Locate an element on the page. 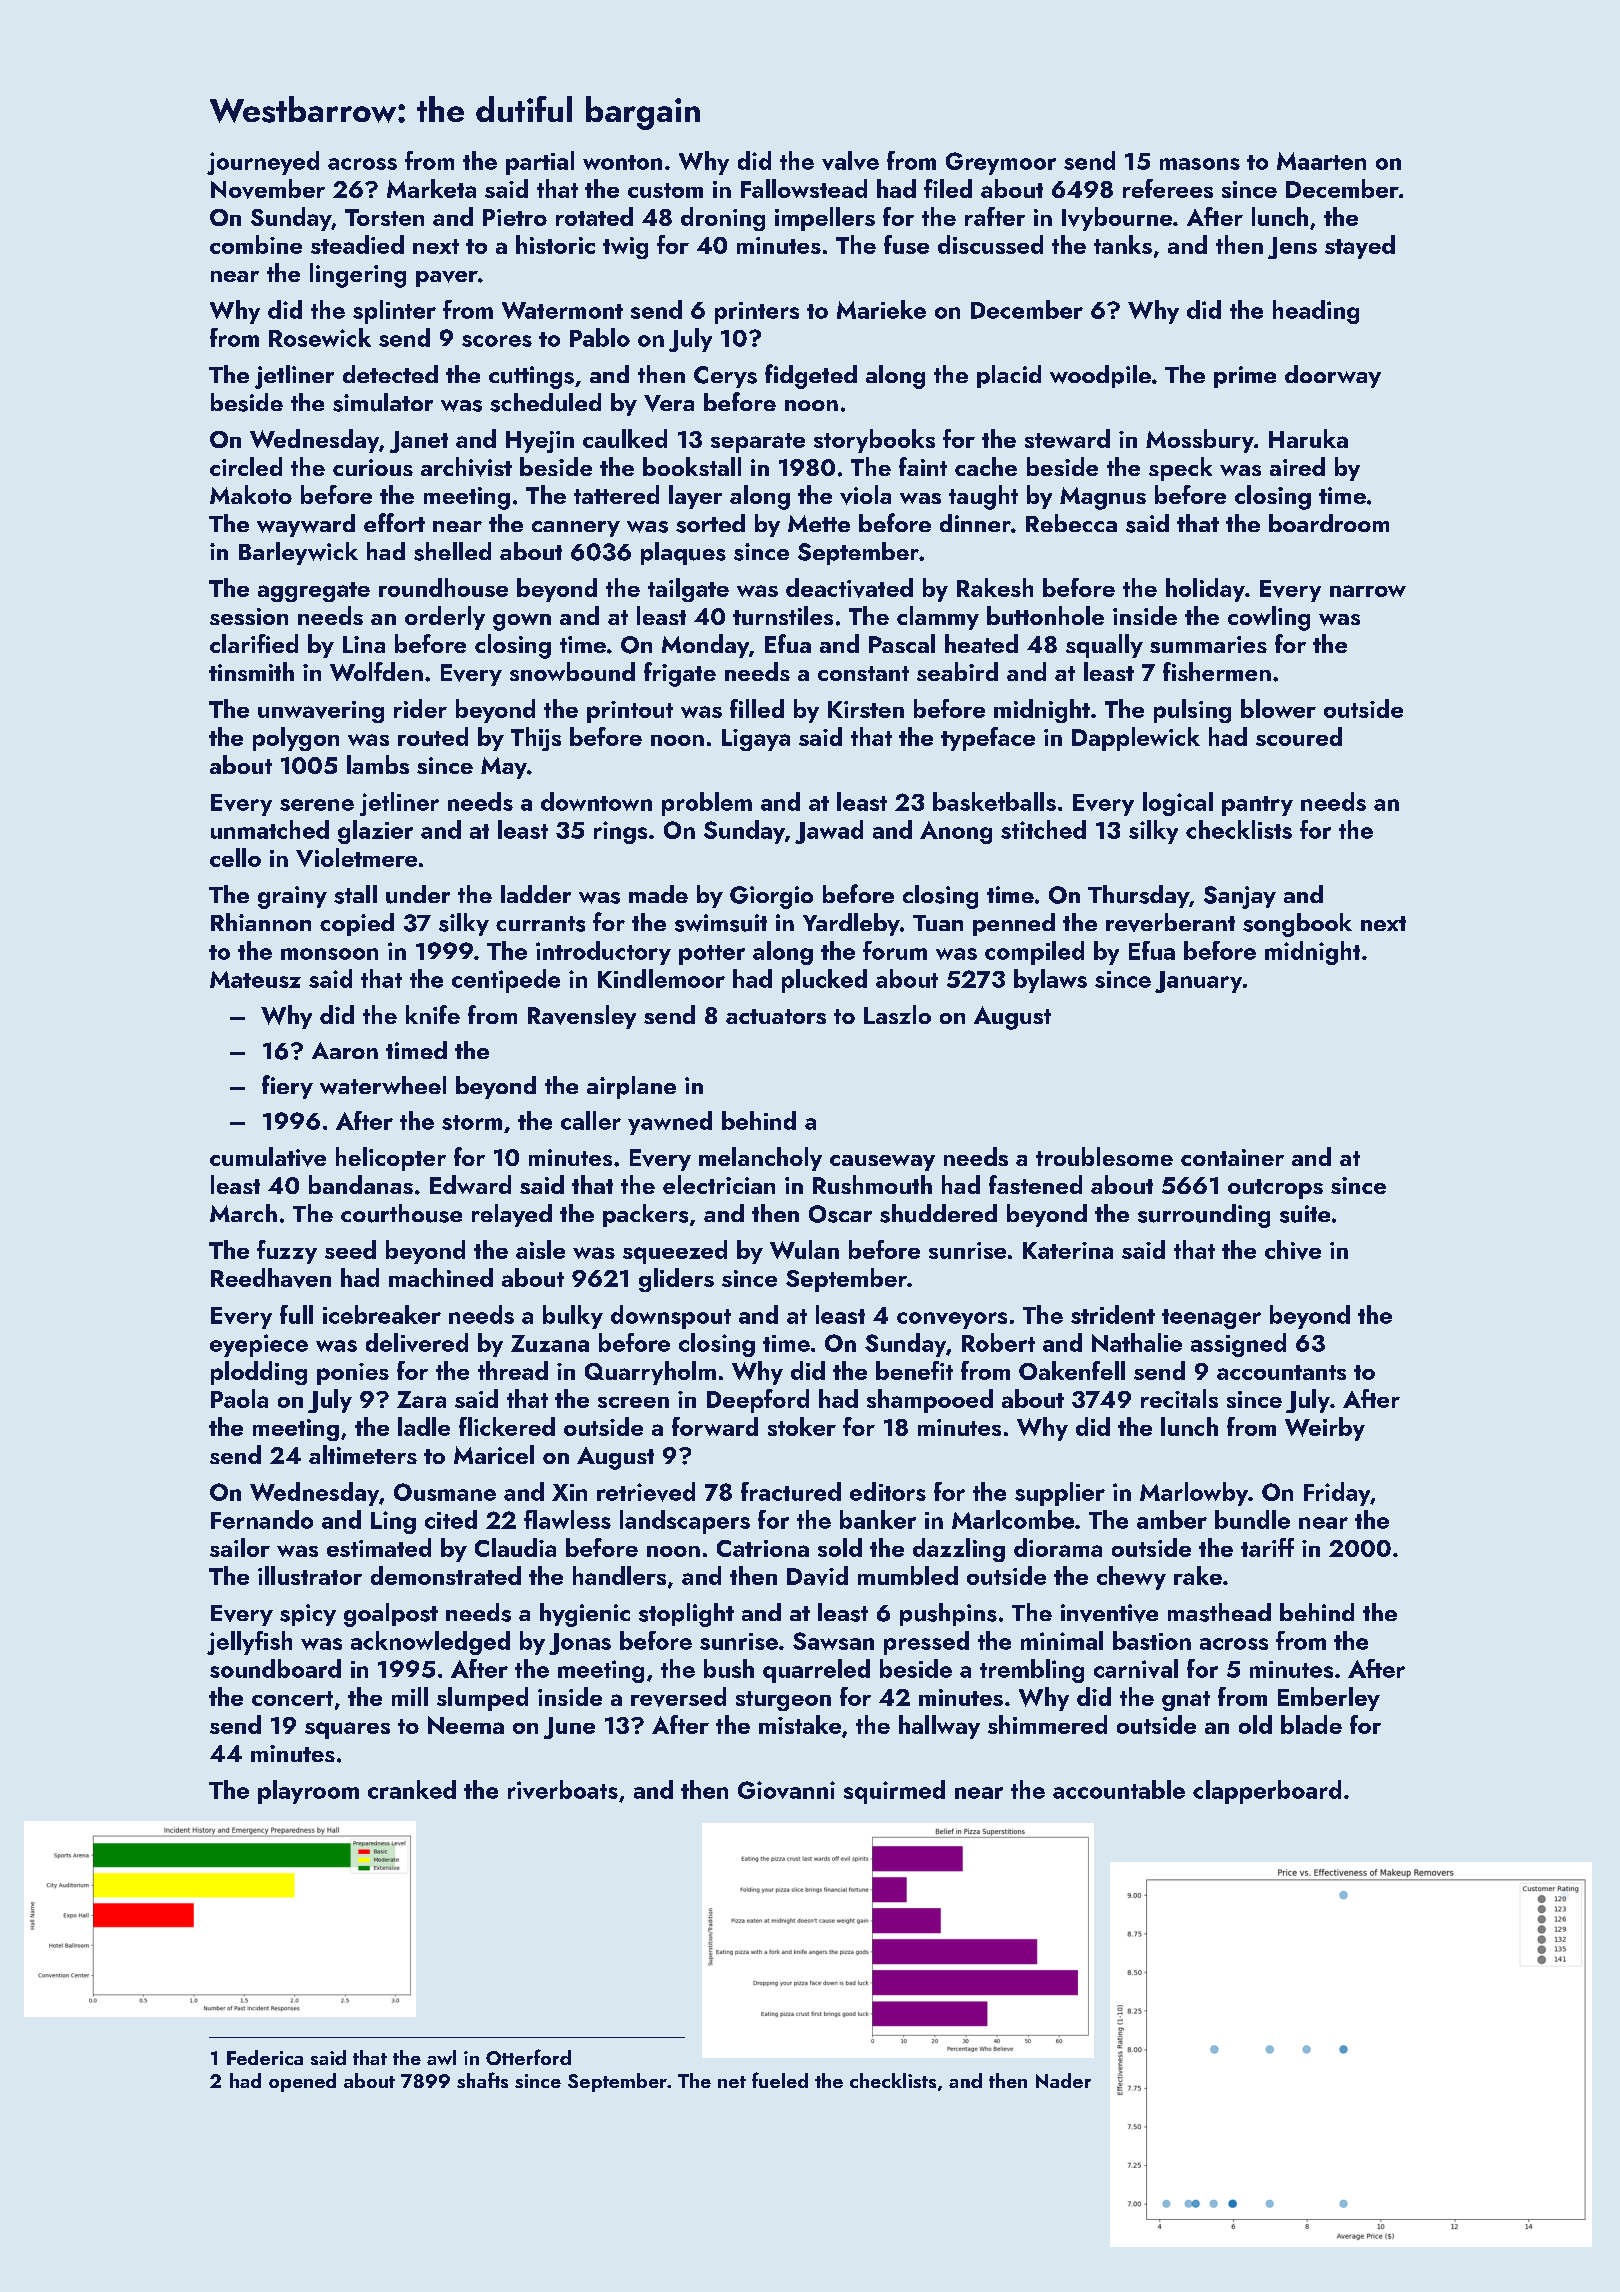  Mette is located at coordinates (819, 523).
